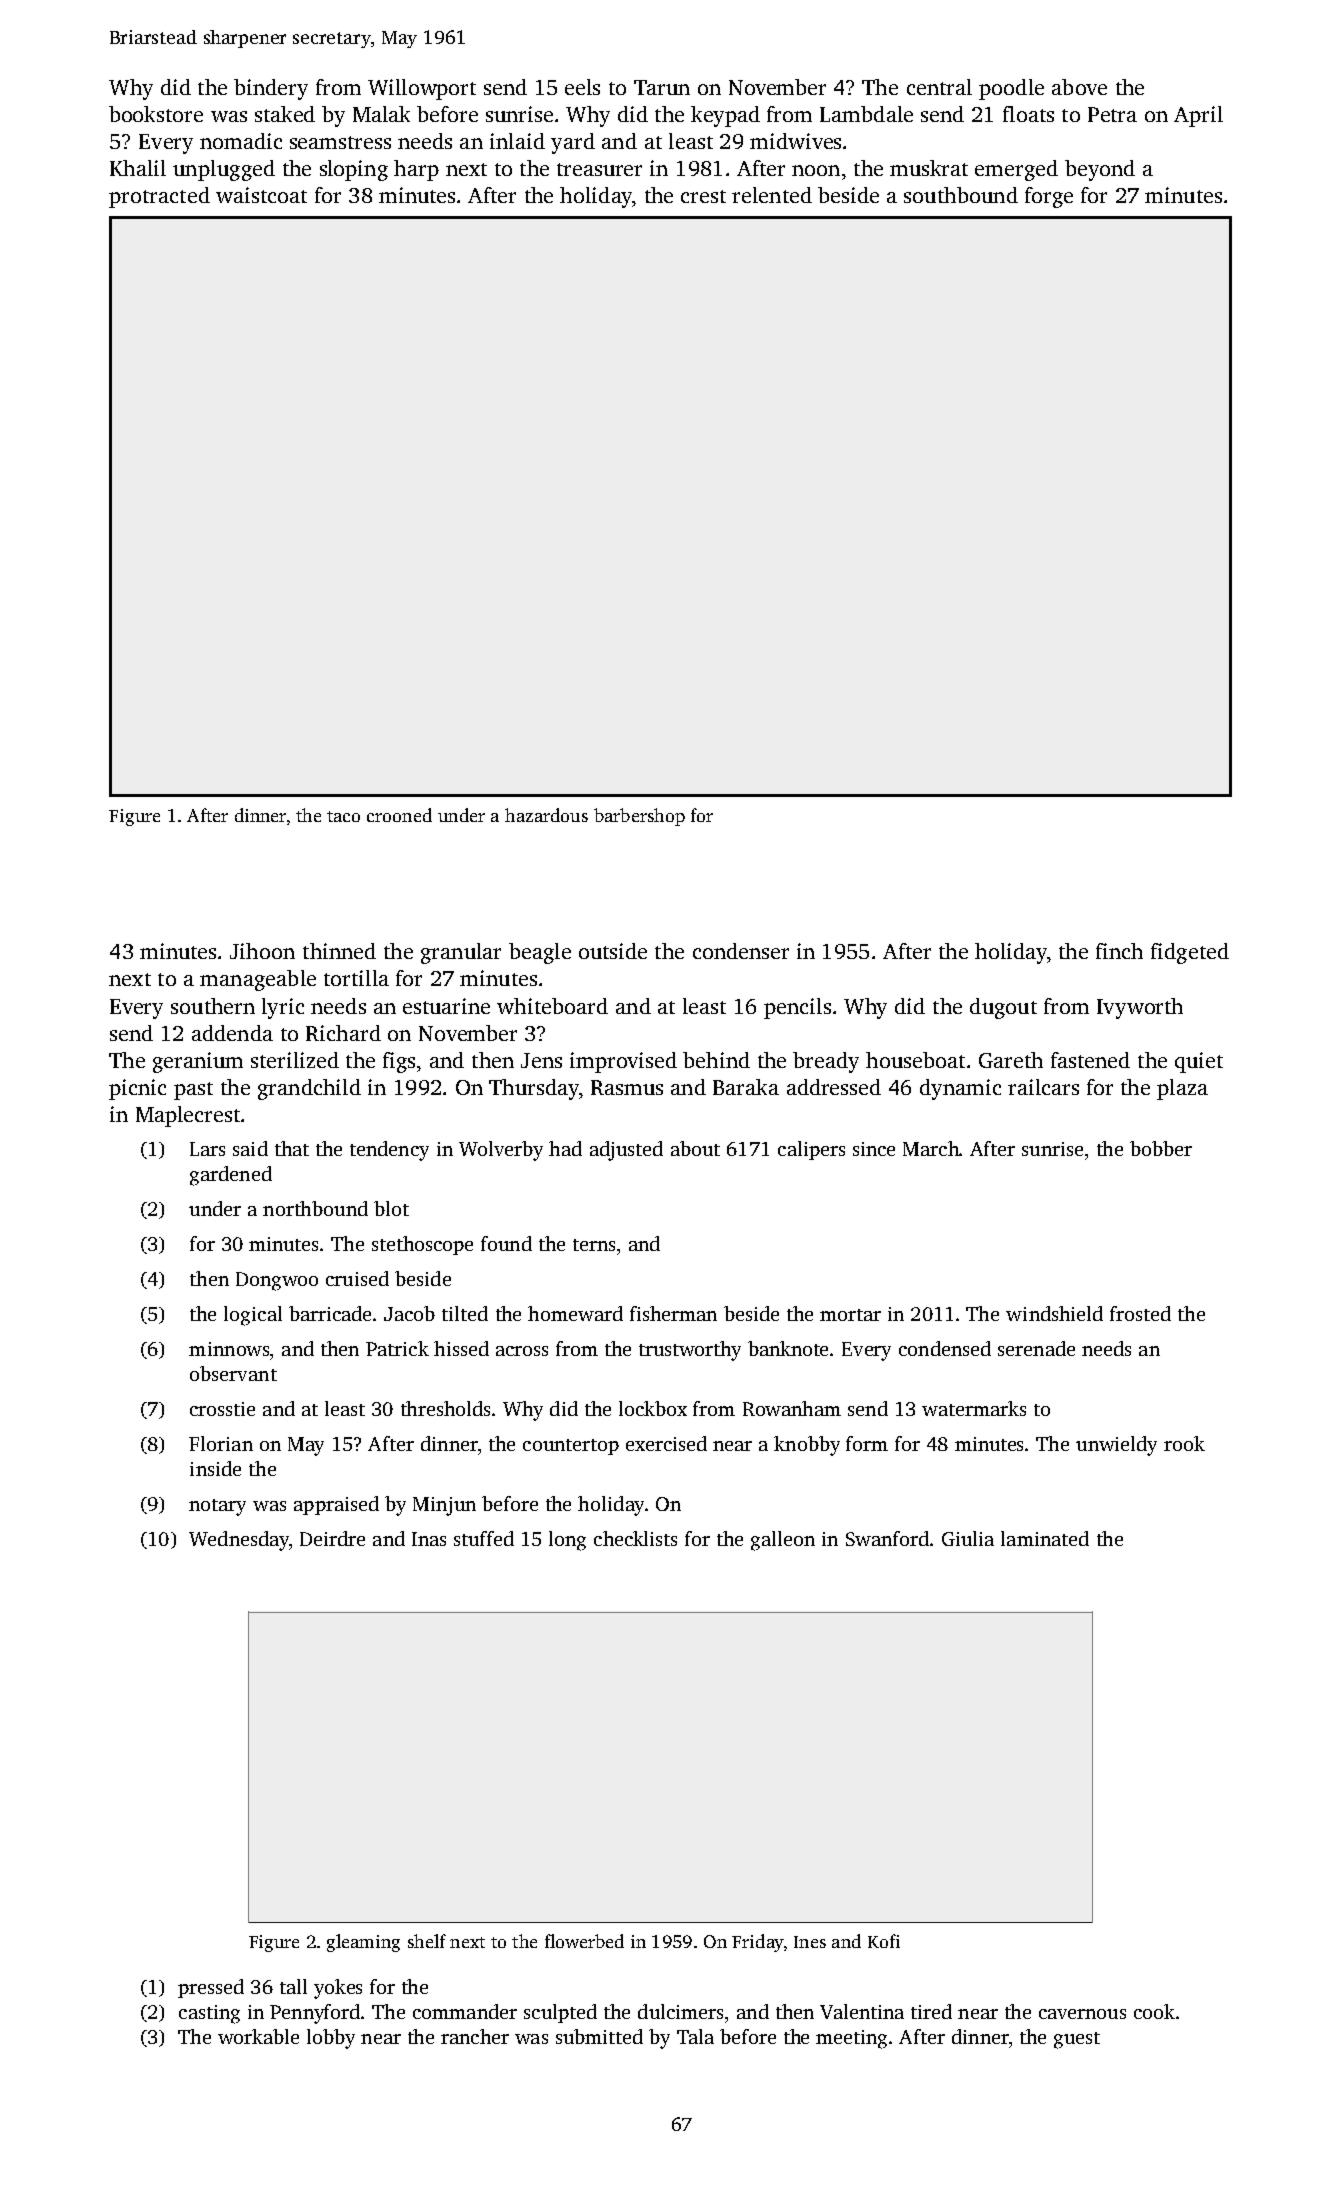  Describe the element at coordinates (741, 951) in the image. I see `condenser` at that location.
